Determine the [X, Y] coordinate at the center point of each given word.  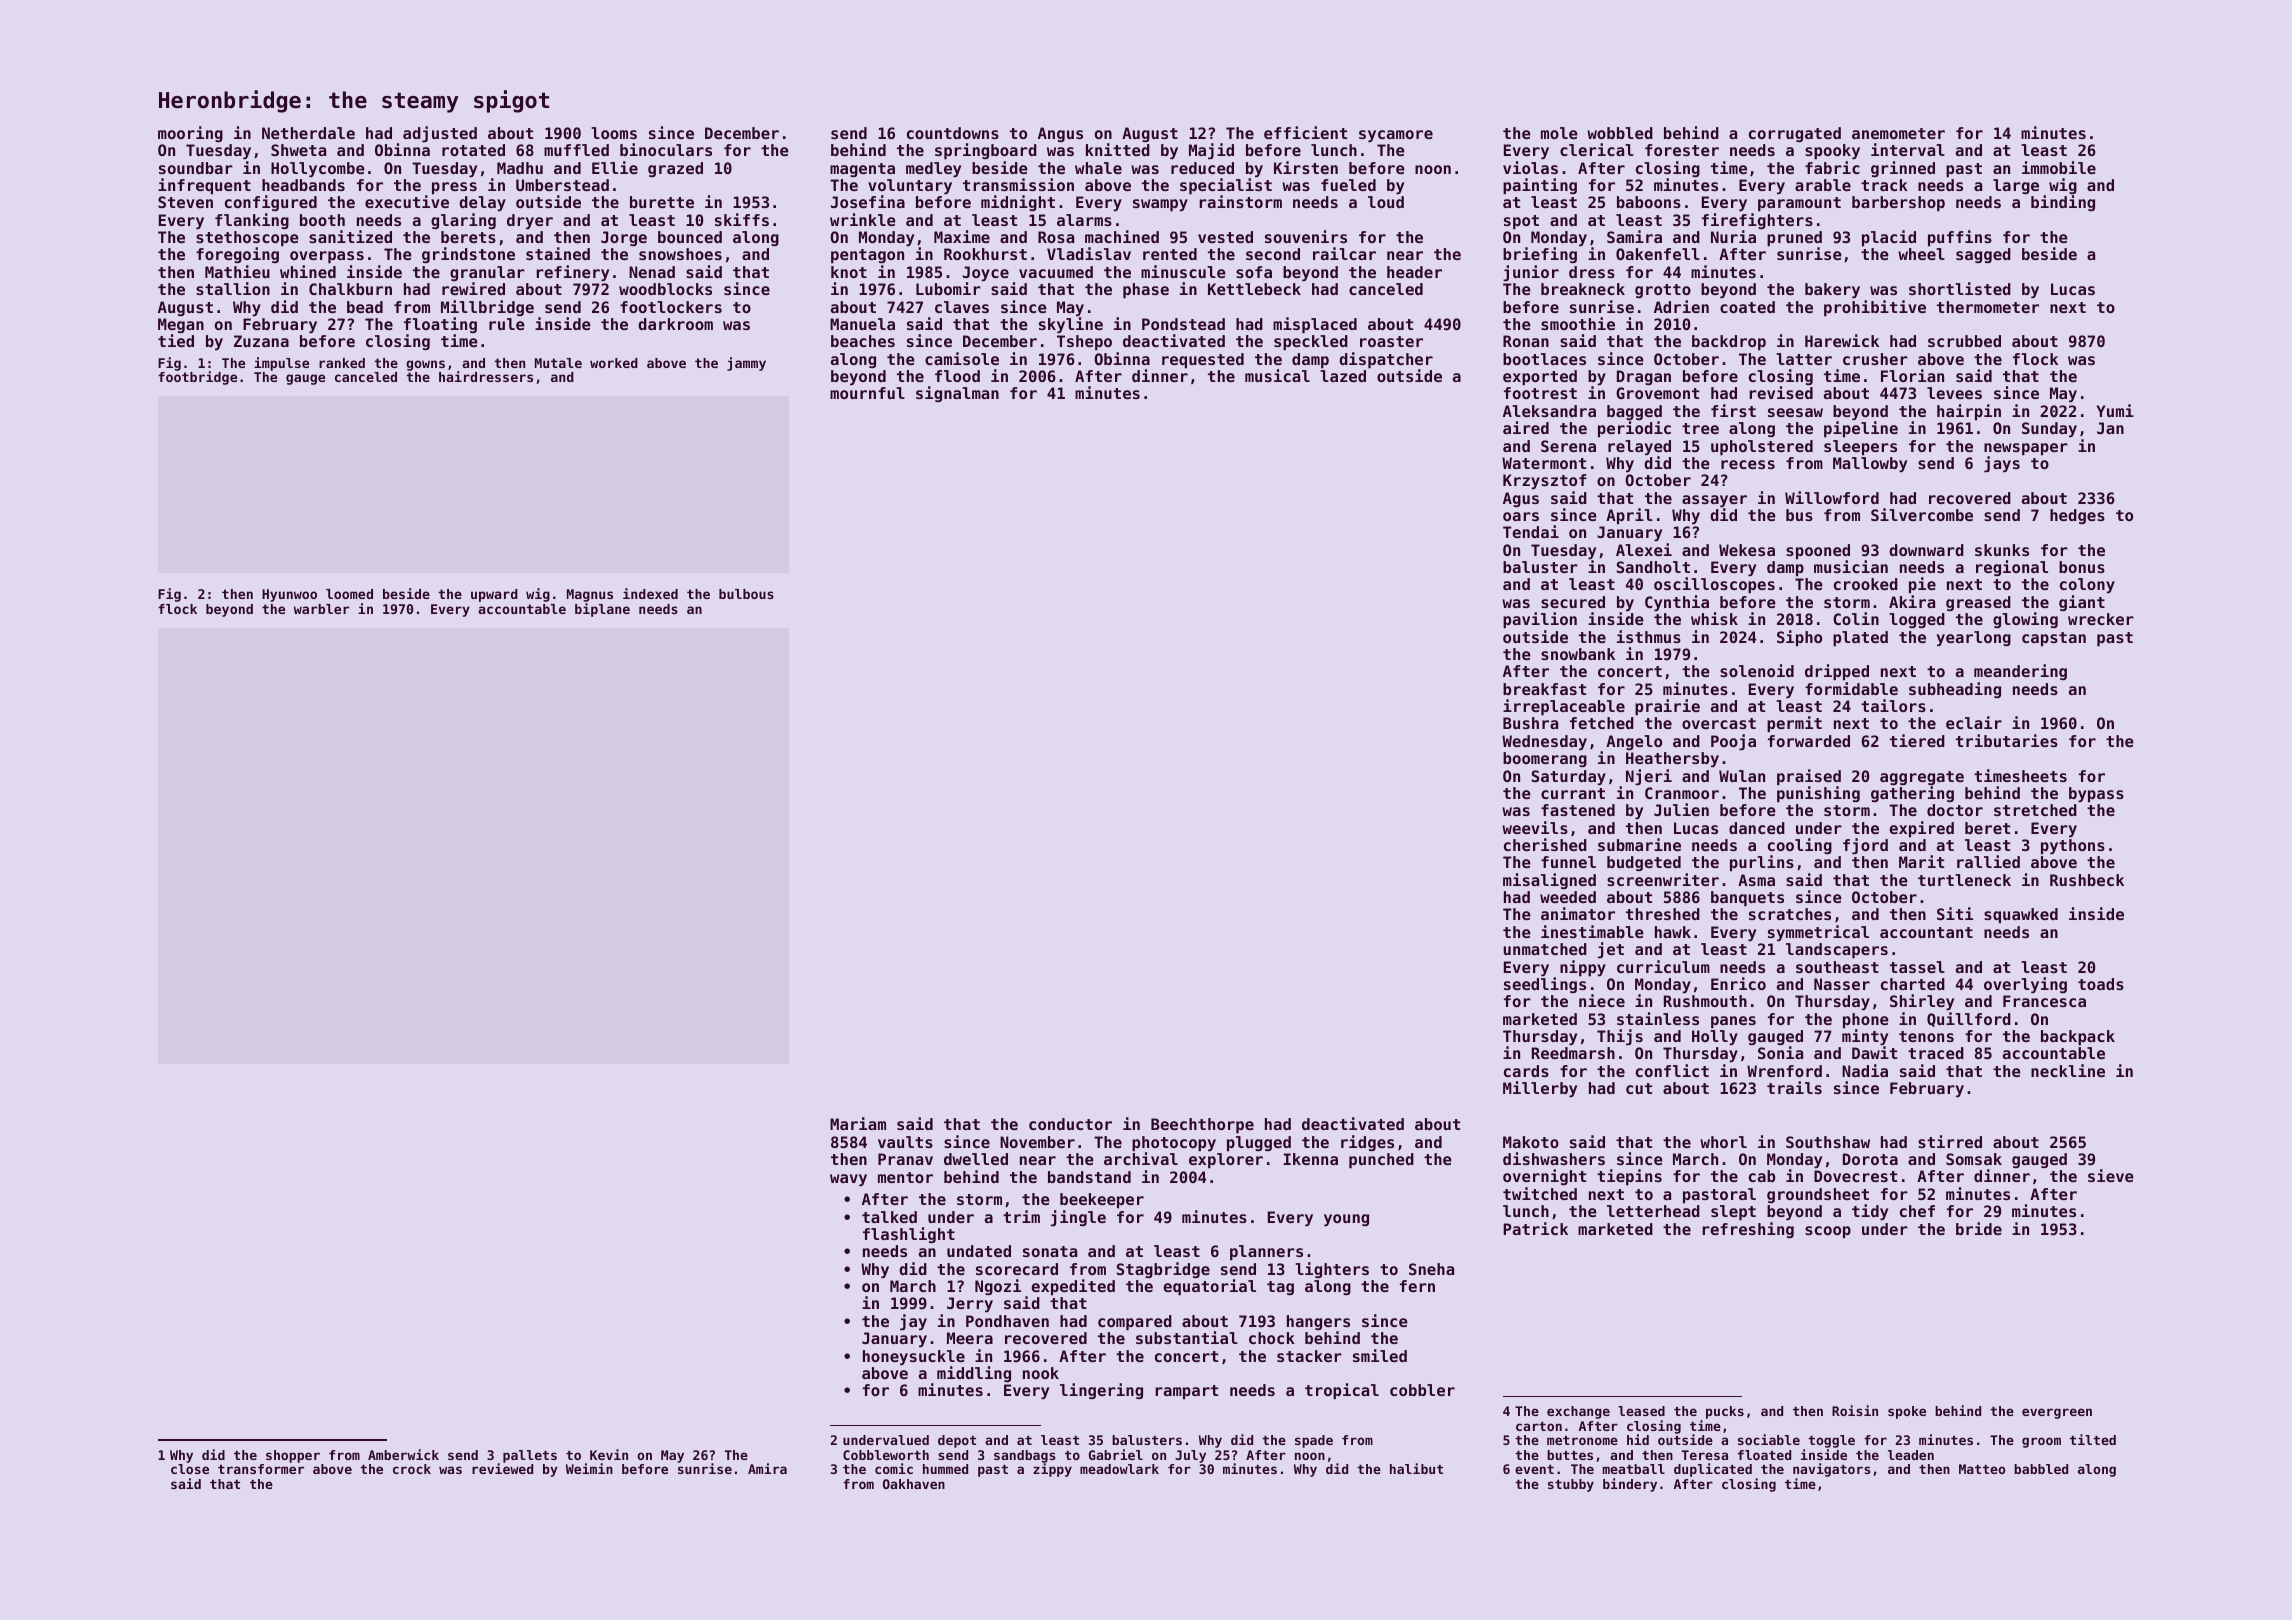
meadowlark [1119, 1469]
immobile [2059, 167]
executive [407, 201]
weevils [1535, 827]
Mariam [858, 1123]
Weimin [589, 1468]
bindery [1630, 1485]
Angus [1060, 134]
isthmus [1649, 636]
